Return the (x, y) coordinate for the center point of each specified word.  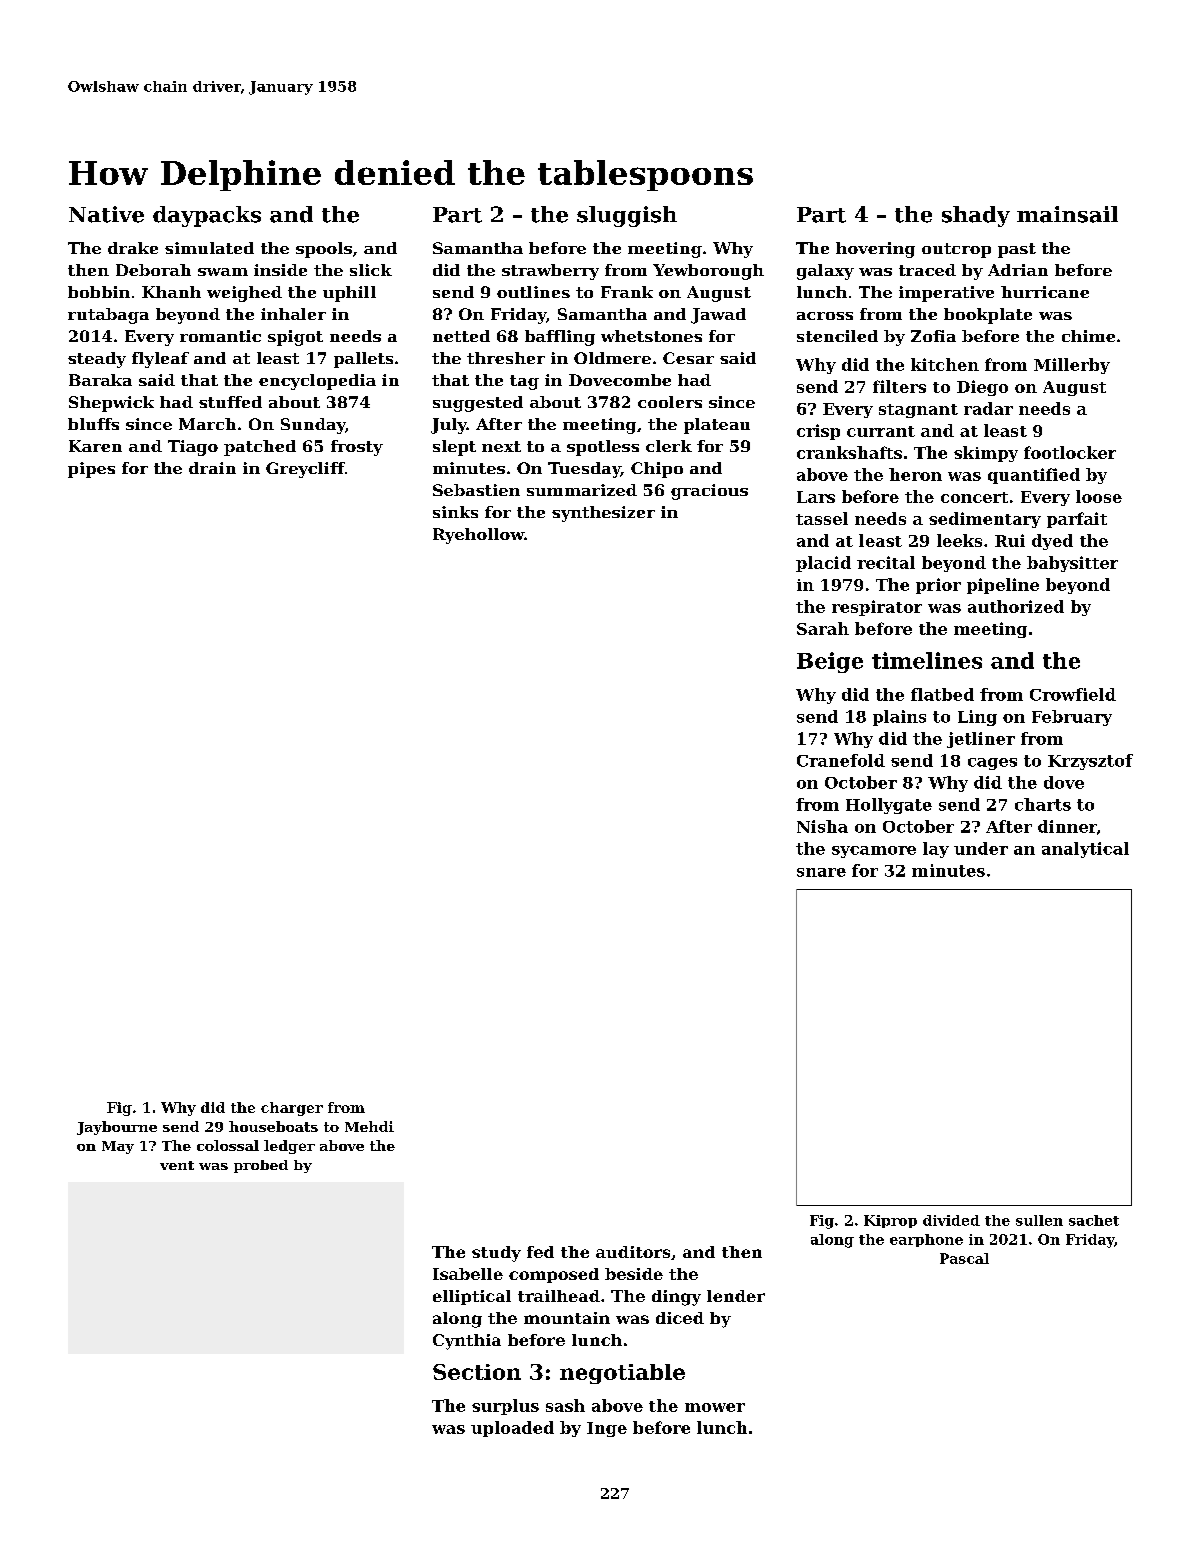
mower (715, 1407)
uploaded (512, 1429)
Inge (607, 1429)
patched (260, 448)
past (1017, 250)
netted (461, 336)
